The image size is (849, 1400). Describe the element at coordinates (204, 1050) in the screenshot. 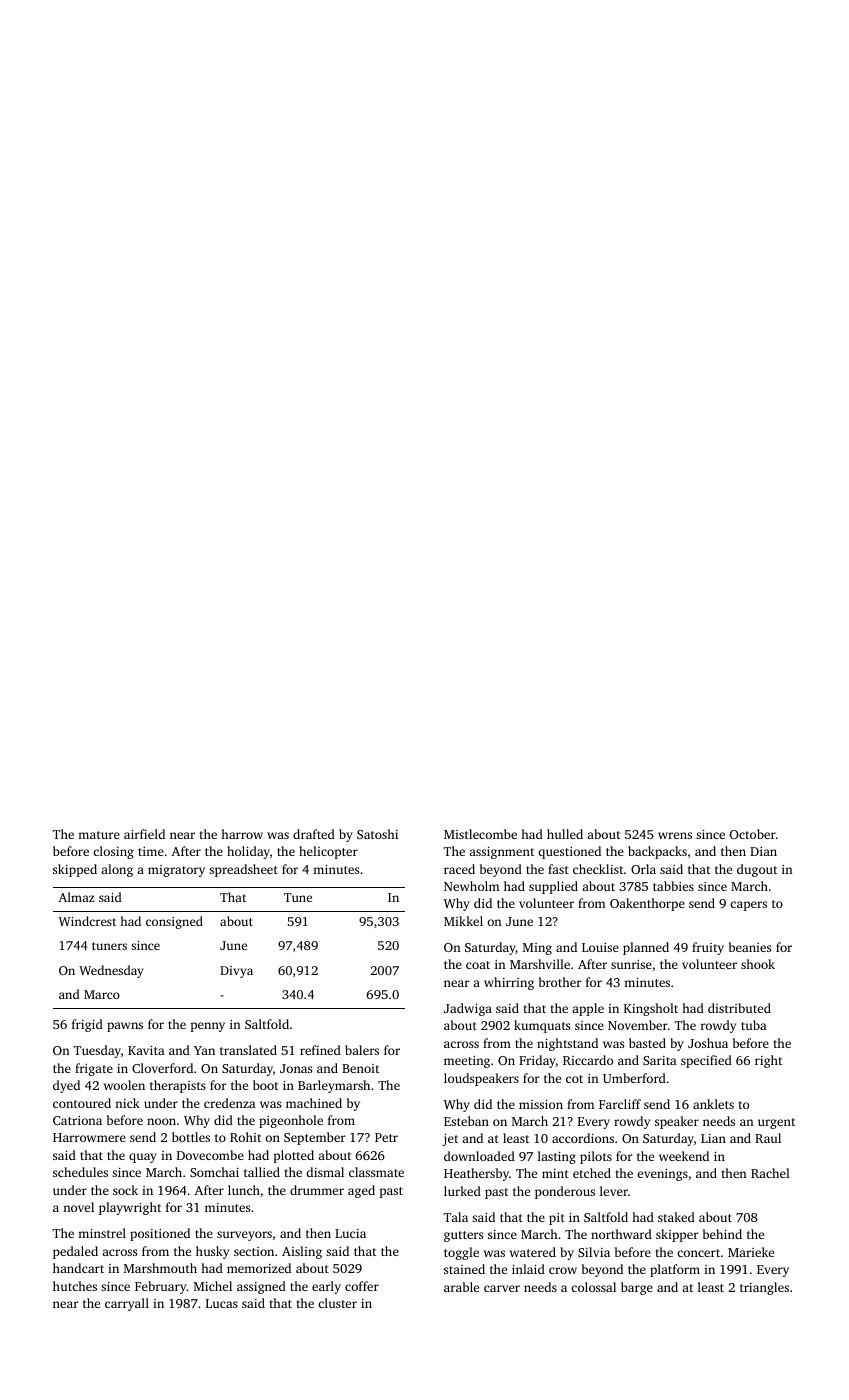

I see `Yan` at that location.
